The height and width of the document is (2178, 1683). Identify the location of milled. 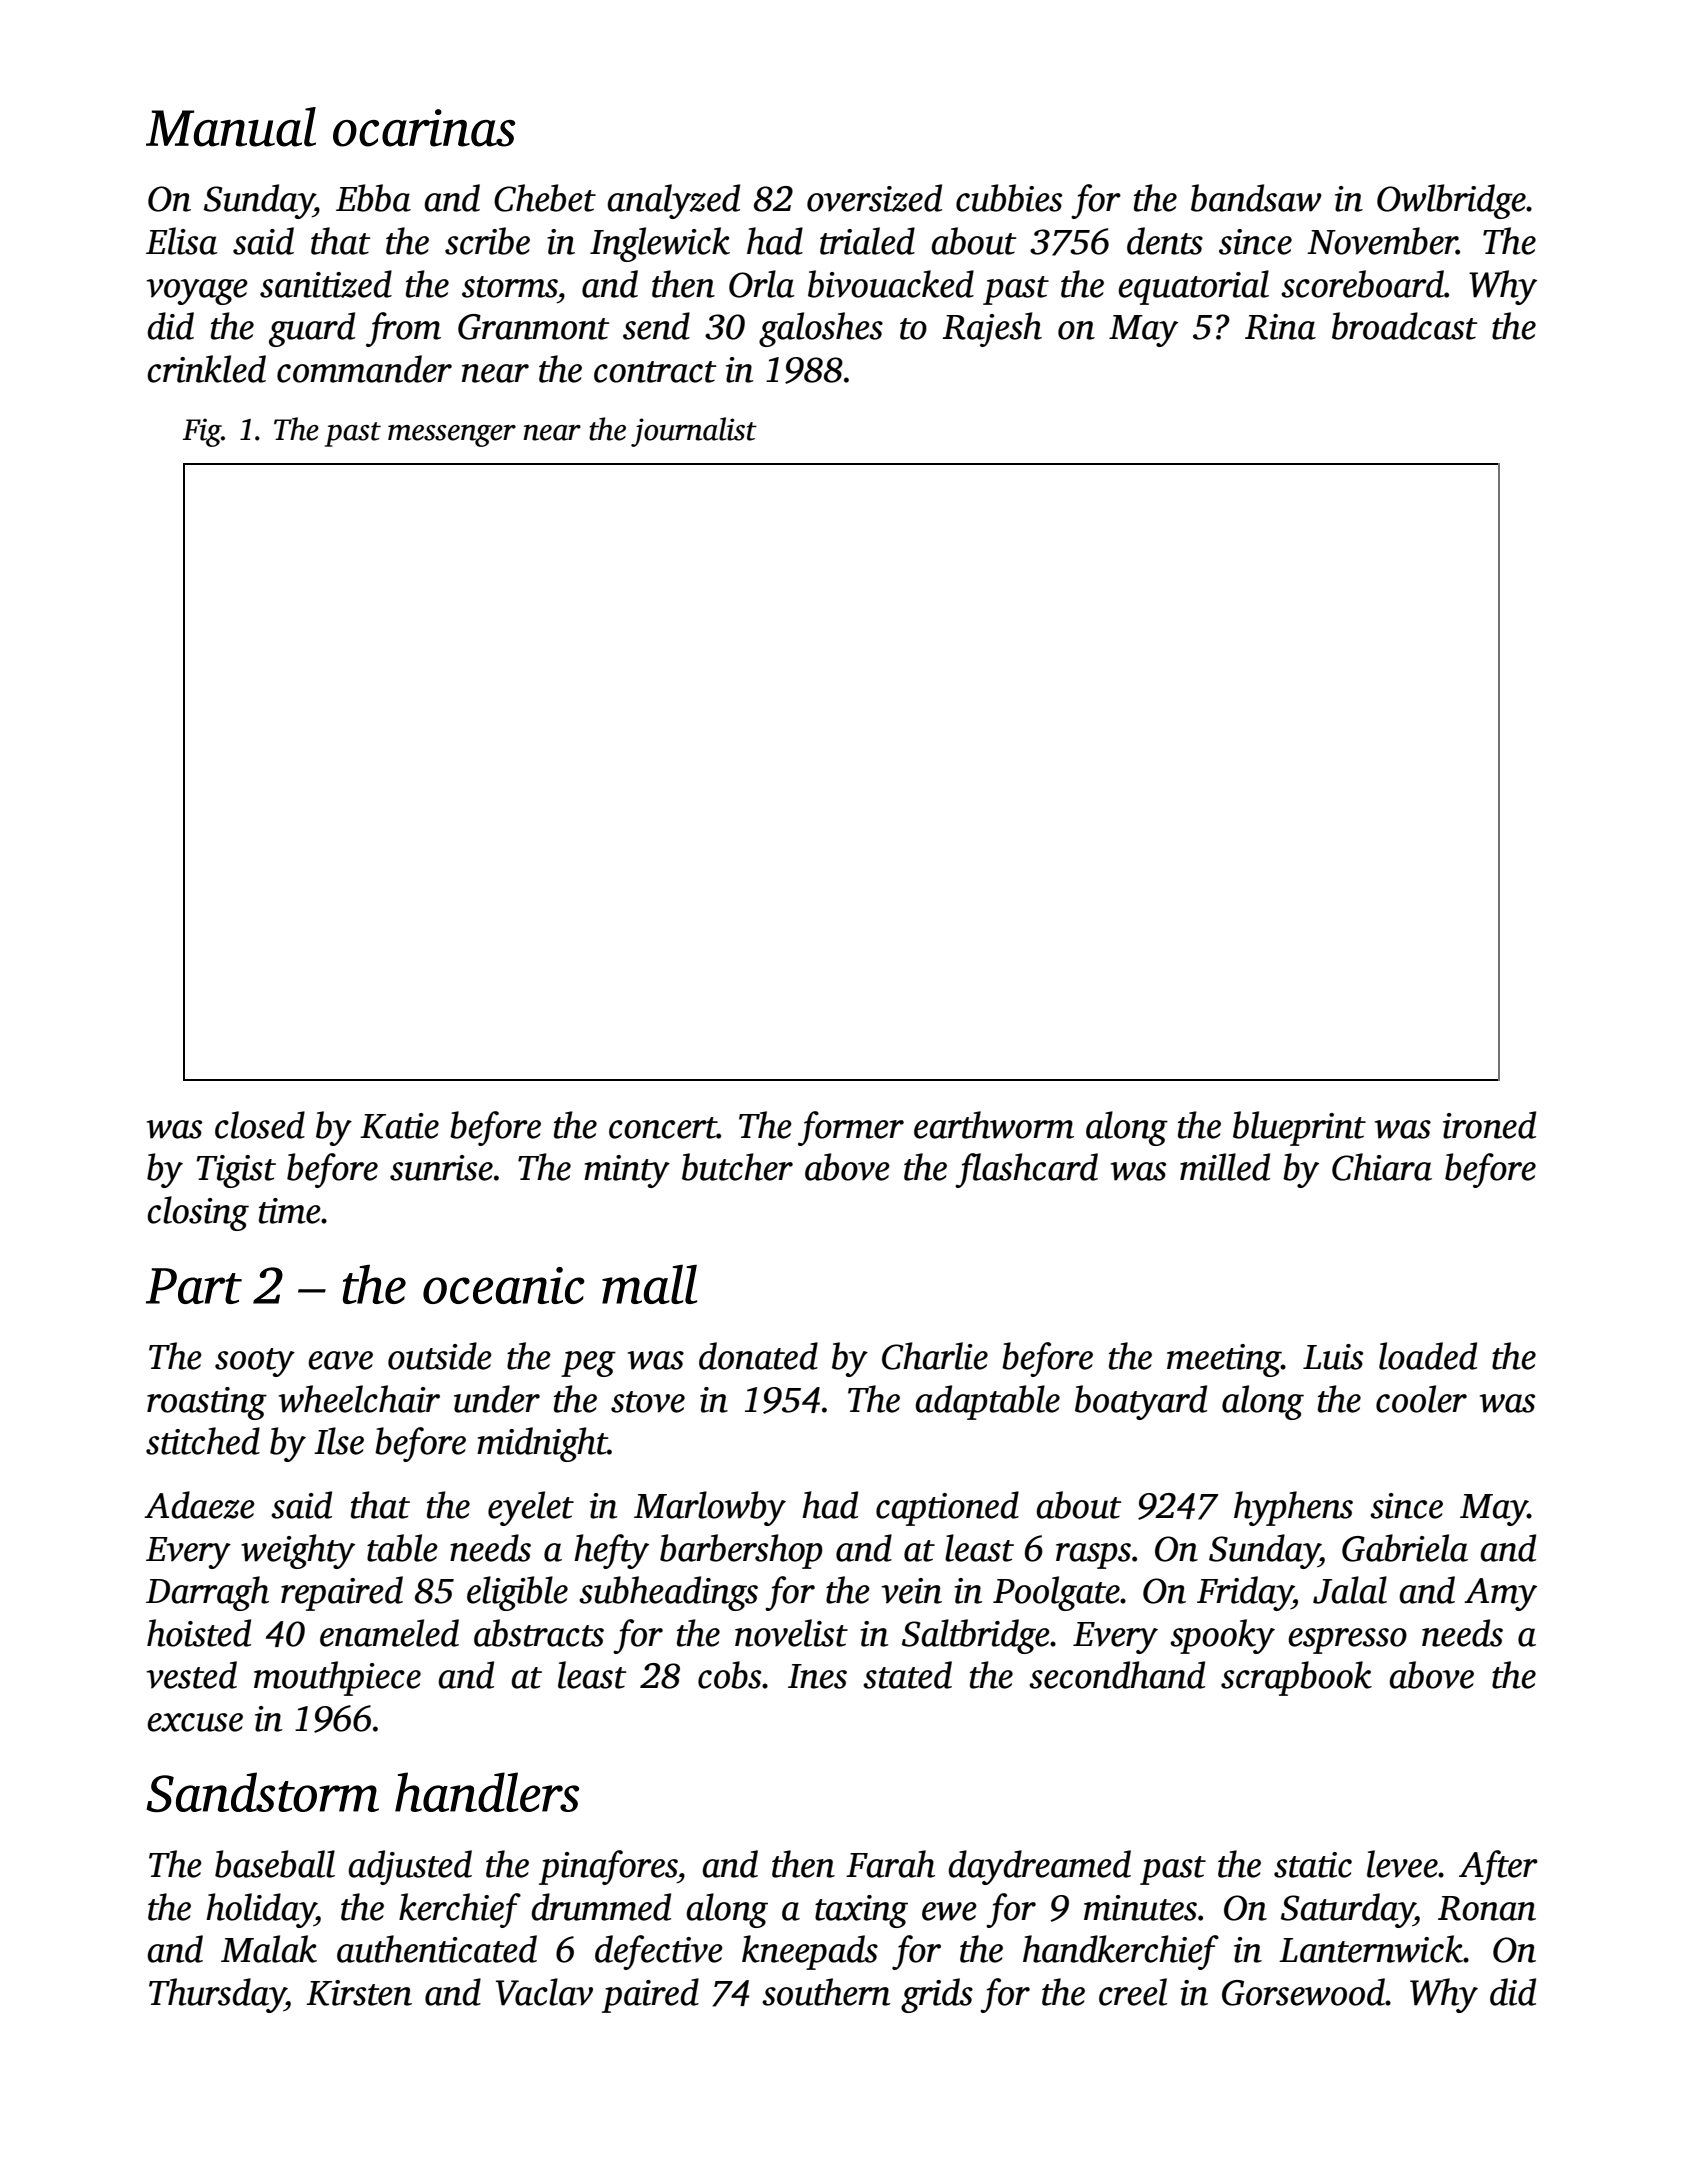
(1225, 1167).
